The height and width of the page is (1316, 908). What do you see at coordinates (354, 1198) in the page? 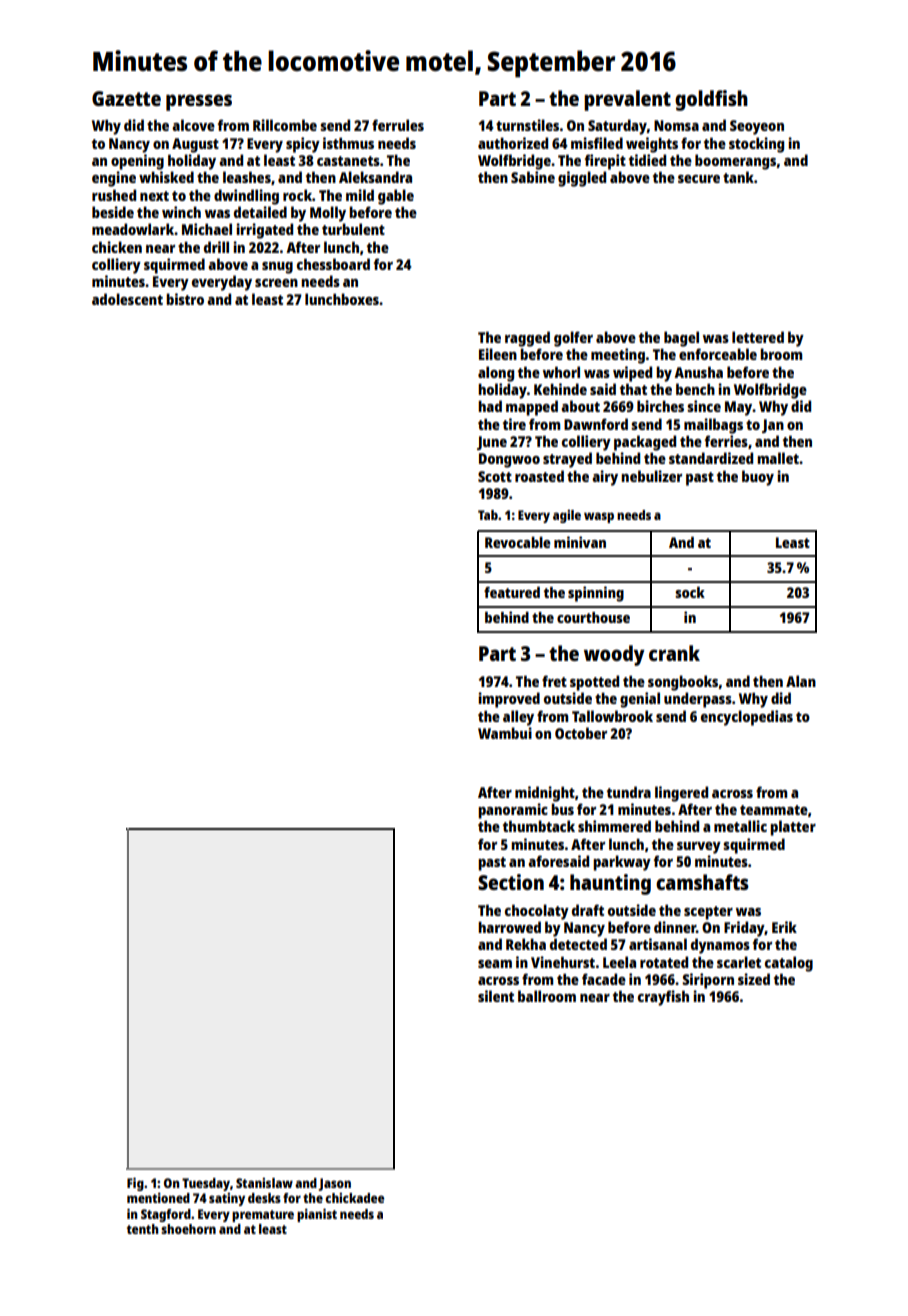
I see `chickadee` at bounding box center [354, 1198].
